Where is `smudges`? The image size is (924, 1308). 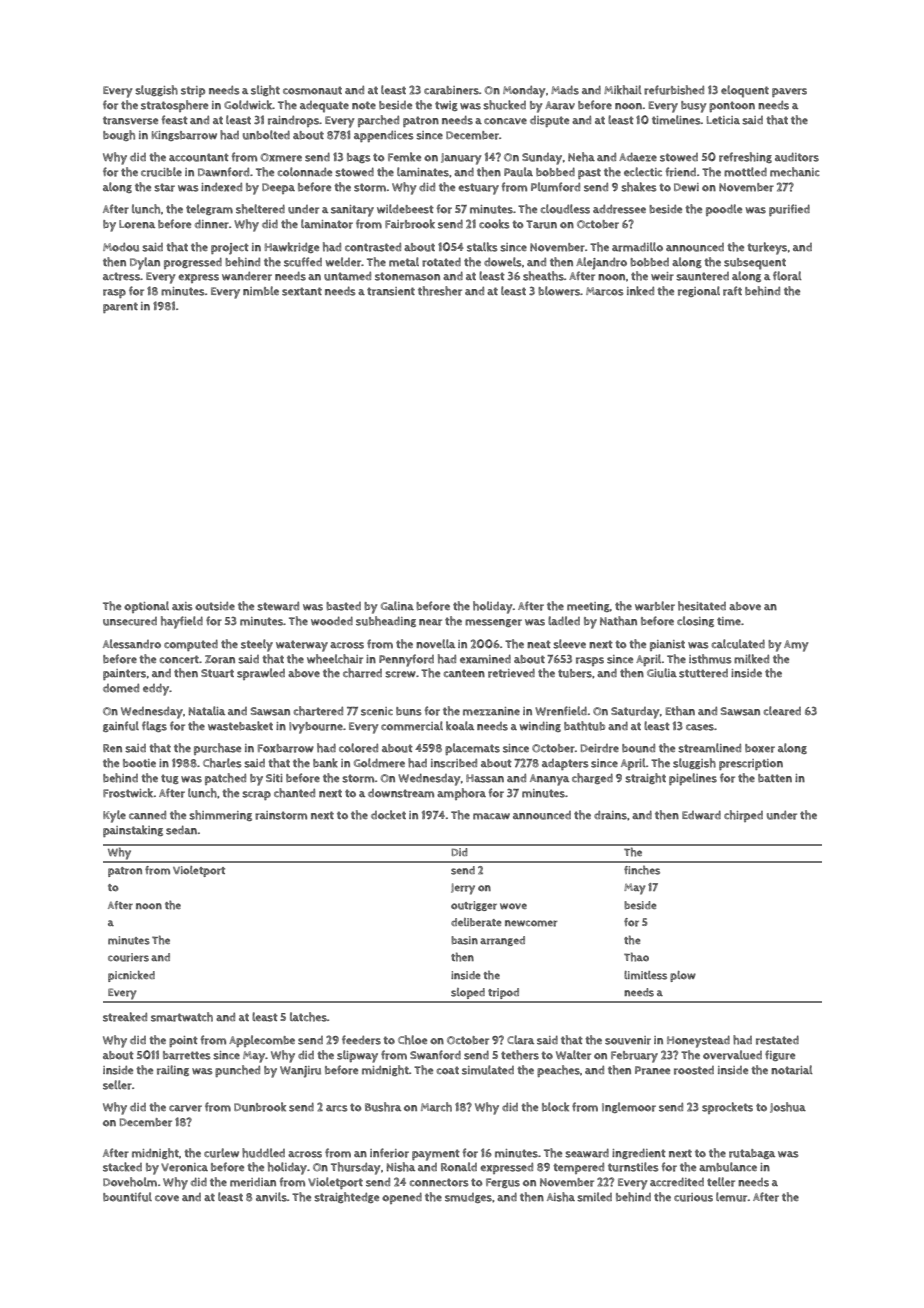
smudges is located at coordinates (468, 1198).
